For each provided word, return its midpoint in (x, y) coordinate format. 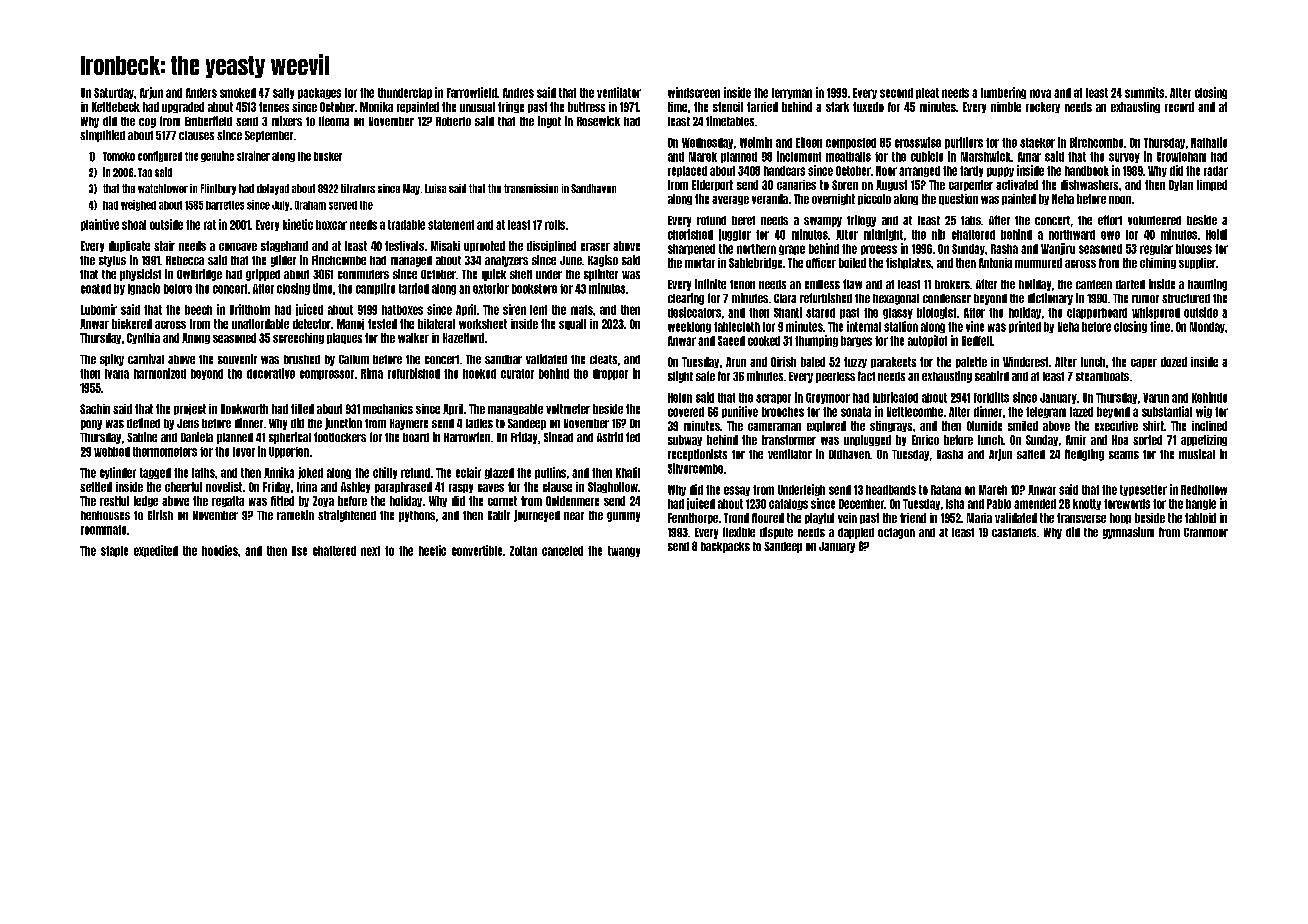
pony (91, 425)
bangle (1201, 504)
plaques (344, 338)
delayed (273, 189)
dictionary (1050, 299)
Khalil (628, 472)
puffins (550, 473)
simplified (102, 136)
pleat (927, 93)
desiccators (694, 312)
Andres (518, 93)
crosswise (918, 142)
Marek (703, 157)
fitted (282, 501)
